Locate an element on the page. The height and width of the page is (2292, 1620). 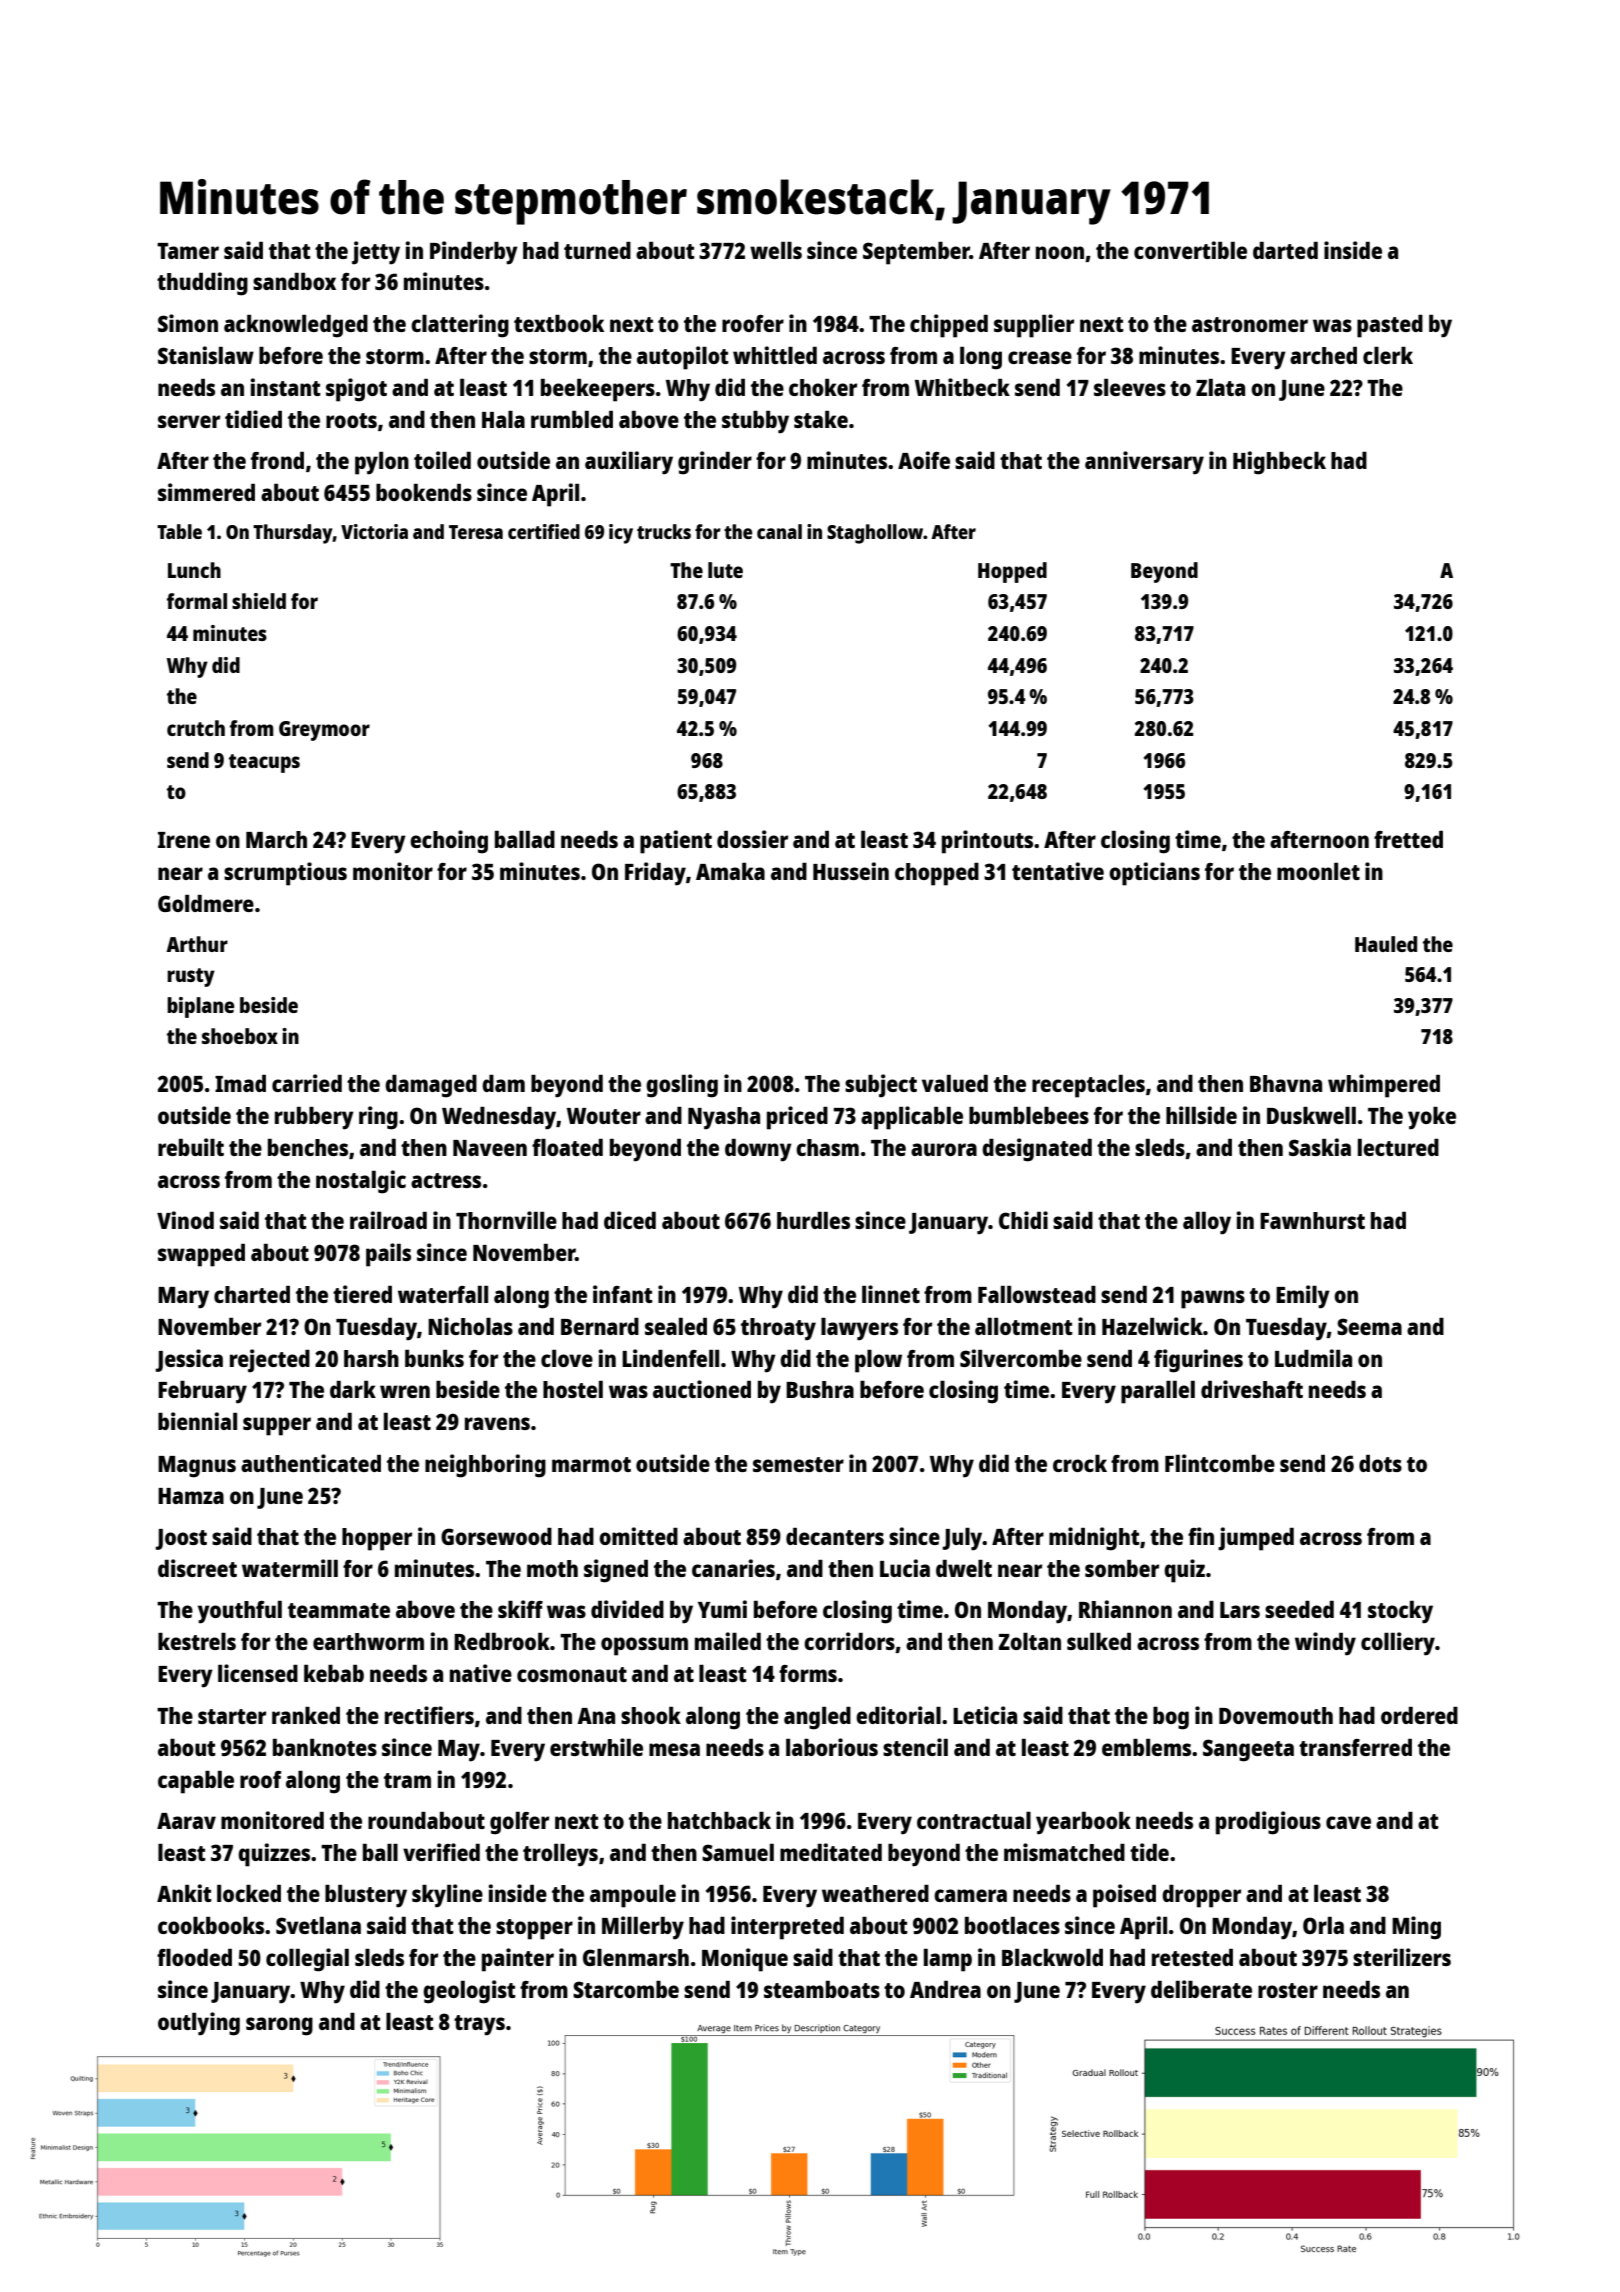
trays is located at coordinates (479, 2025).
